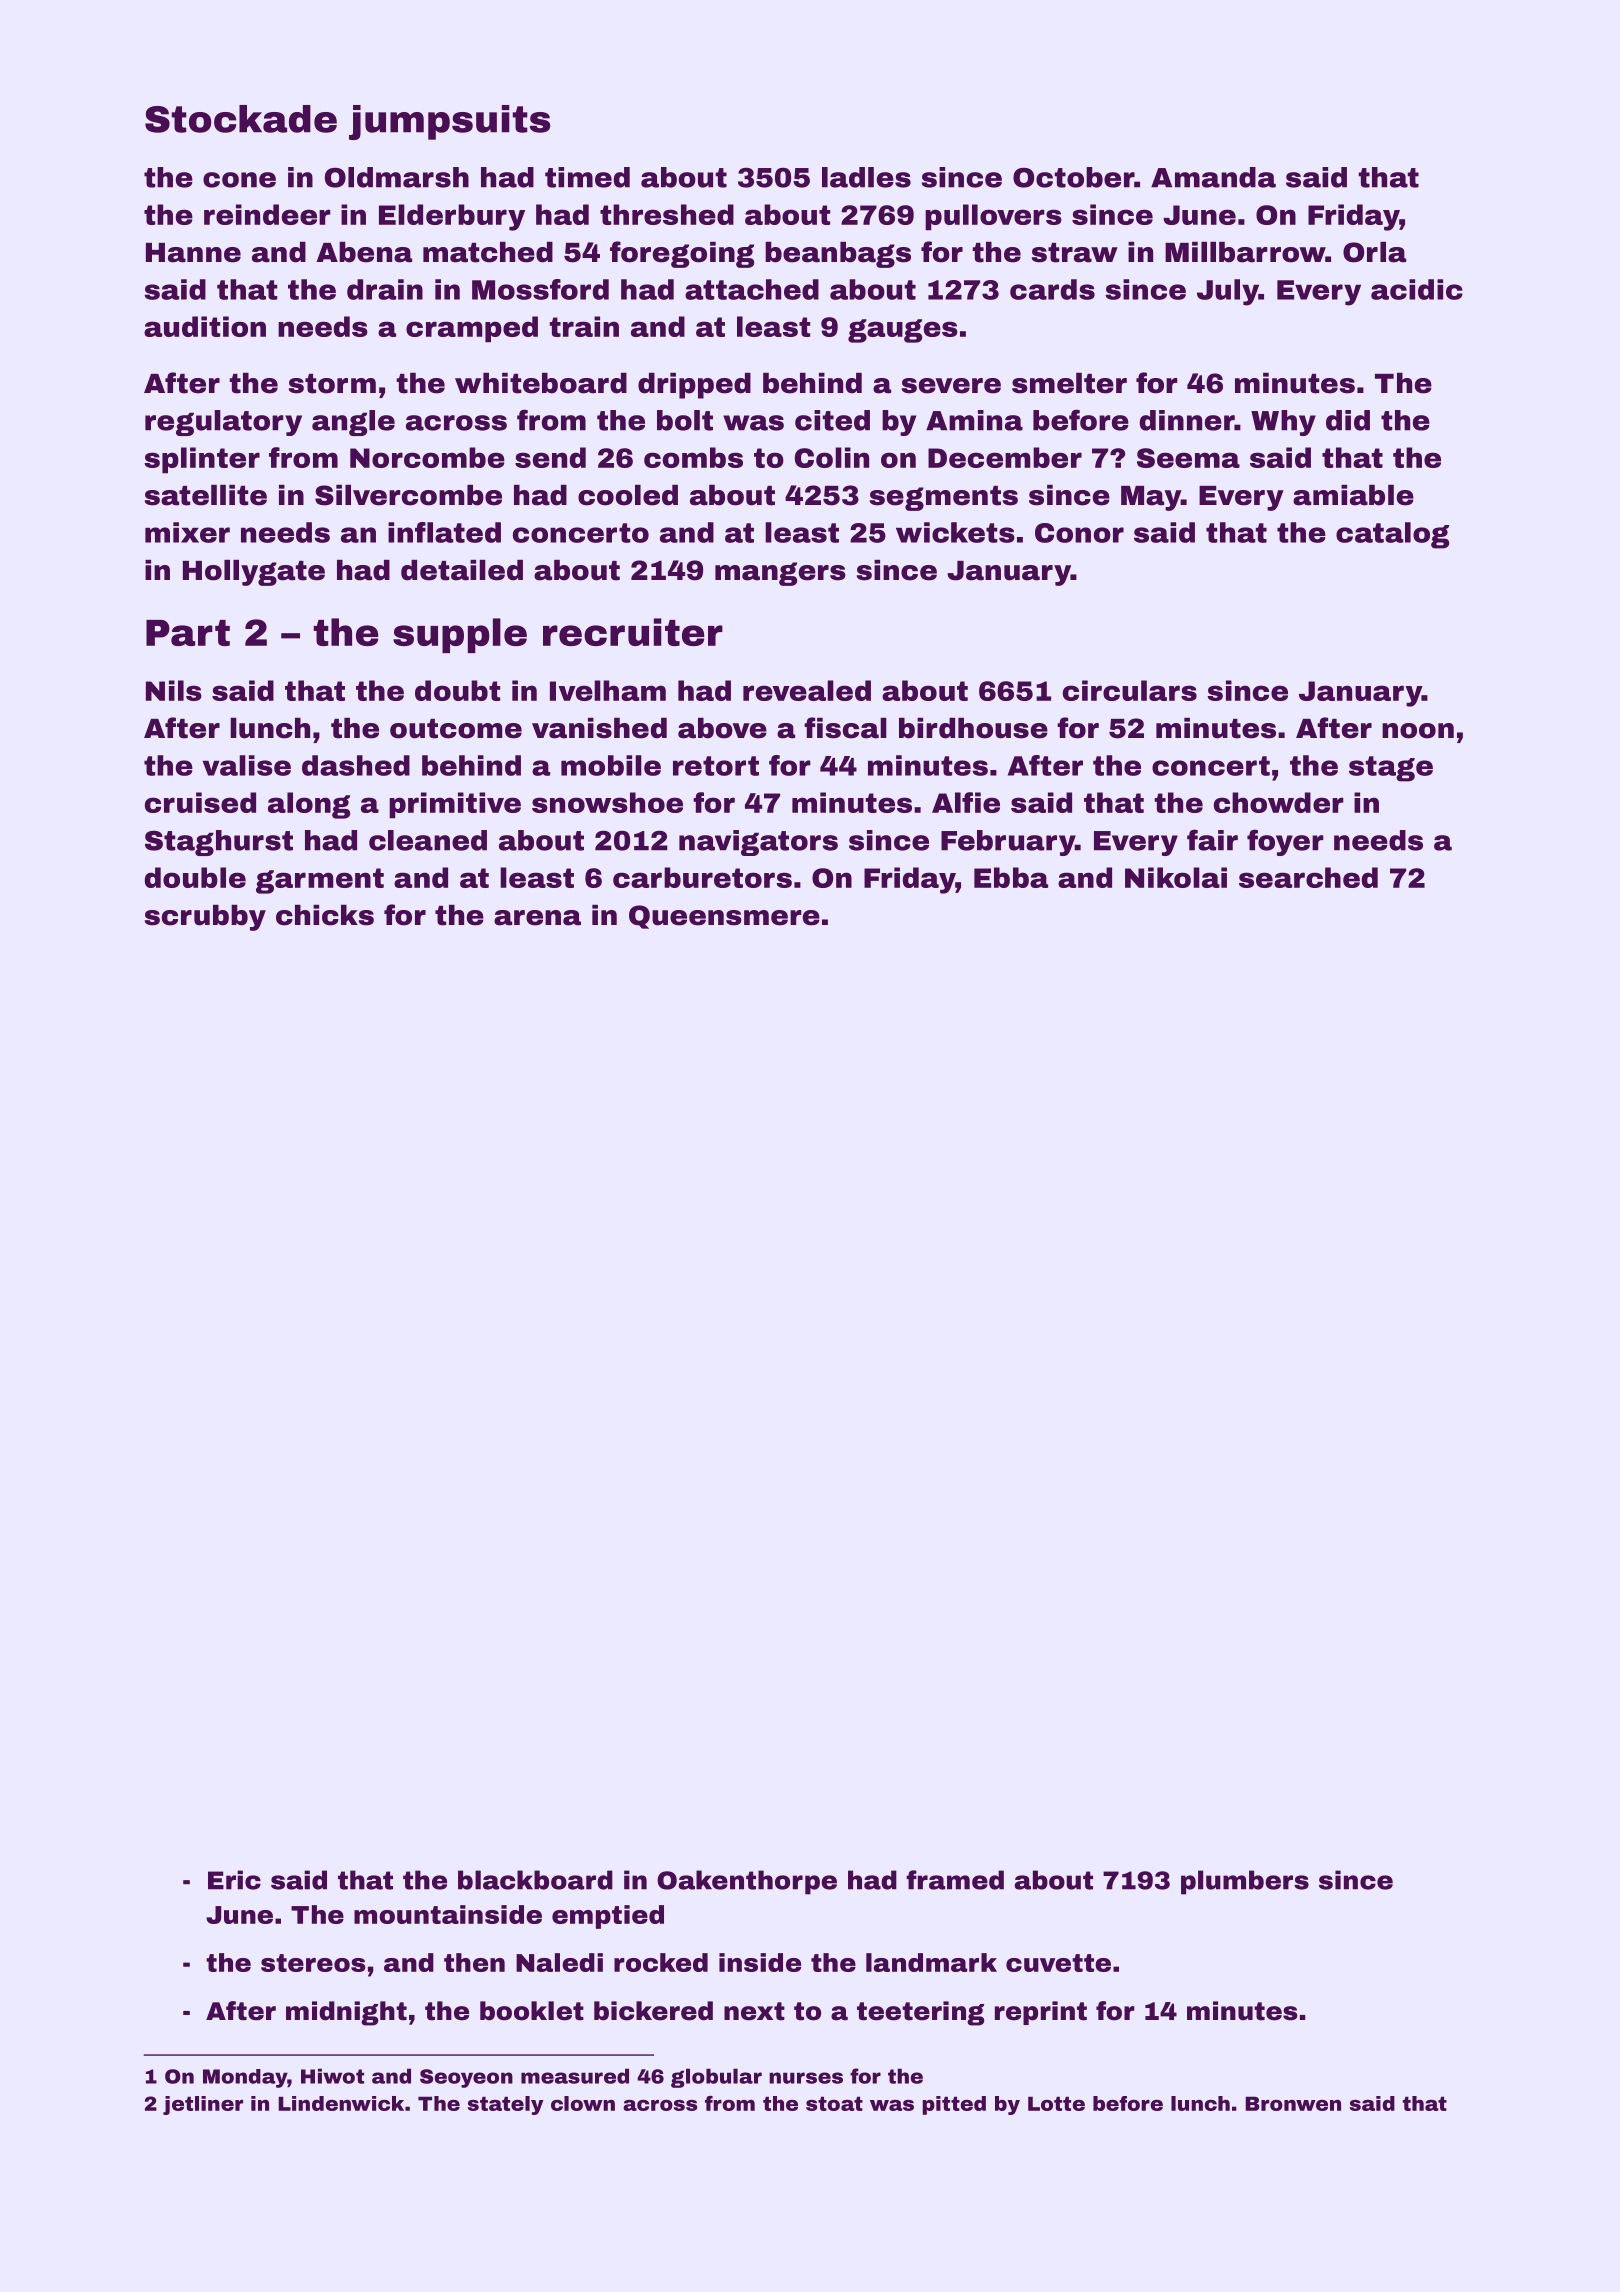 The width and height of the screenshot is (1620, 2292). What do you see at coordinates (1417, 289) in the screenshot?
I see `acidic` at bounding box center [1417, 289].
